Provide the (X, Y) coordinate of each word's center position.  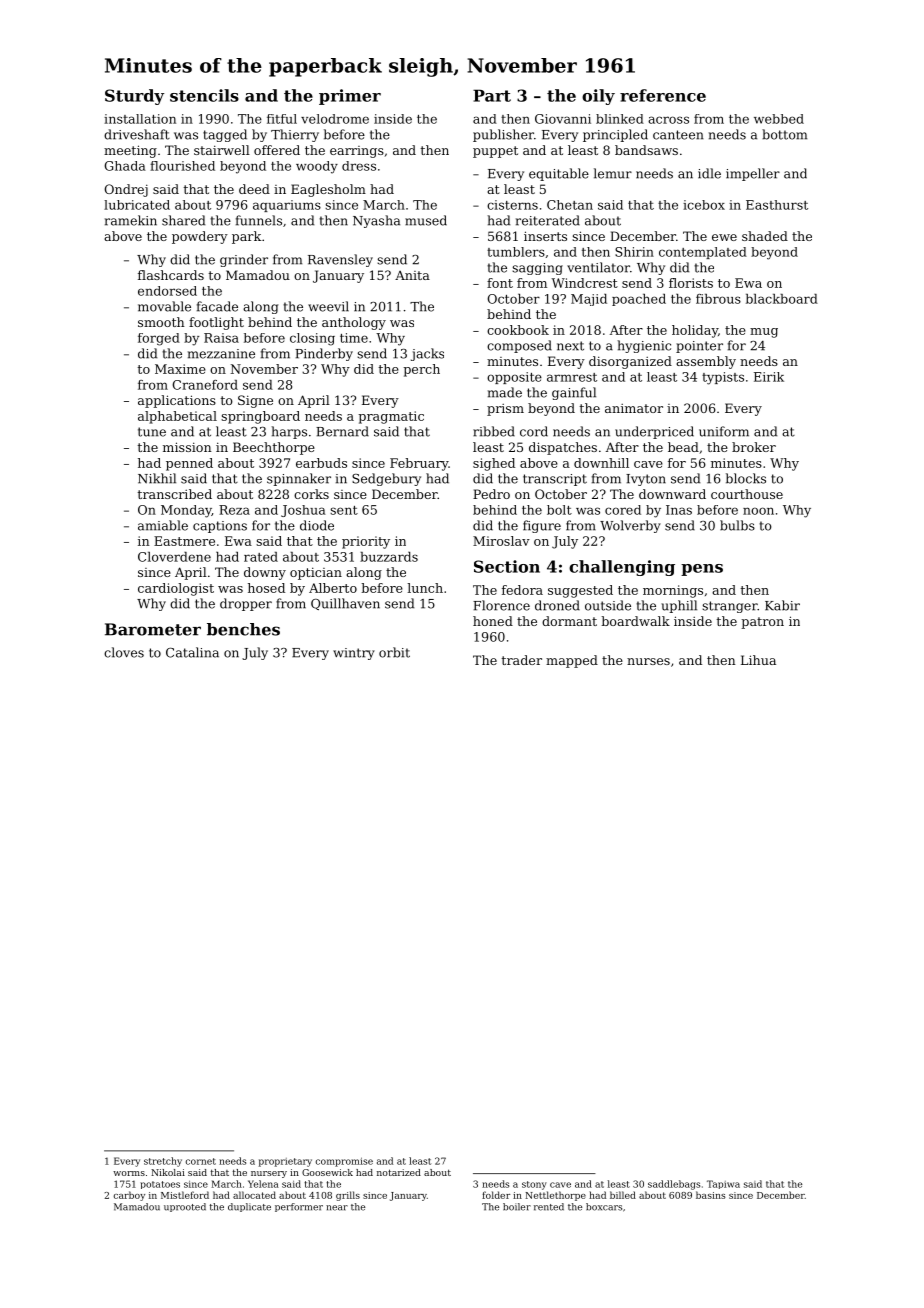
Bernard (342, 431)
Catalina (192, 652)
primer (350, 97)
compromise (344, 1162)
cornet (201, 1161)
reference (663, 95)
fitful (282, 119)
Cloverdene (174, 557)
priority (366, 542)
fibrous (718, 299)
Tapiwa (723, 1184)
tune (152, 432)
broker (754, 447)
